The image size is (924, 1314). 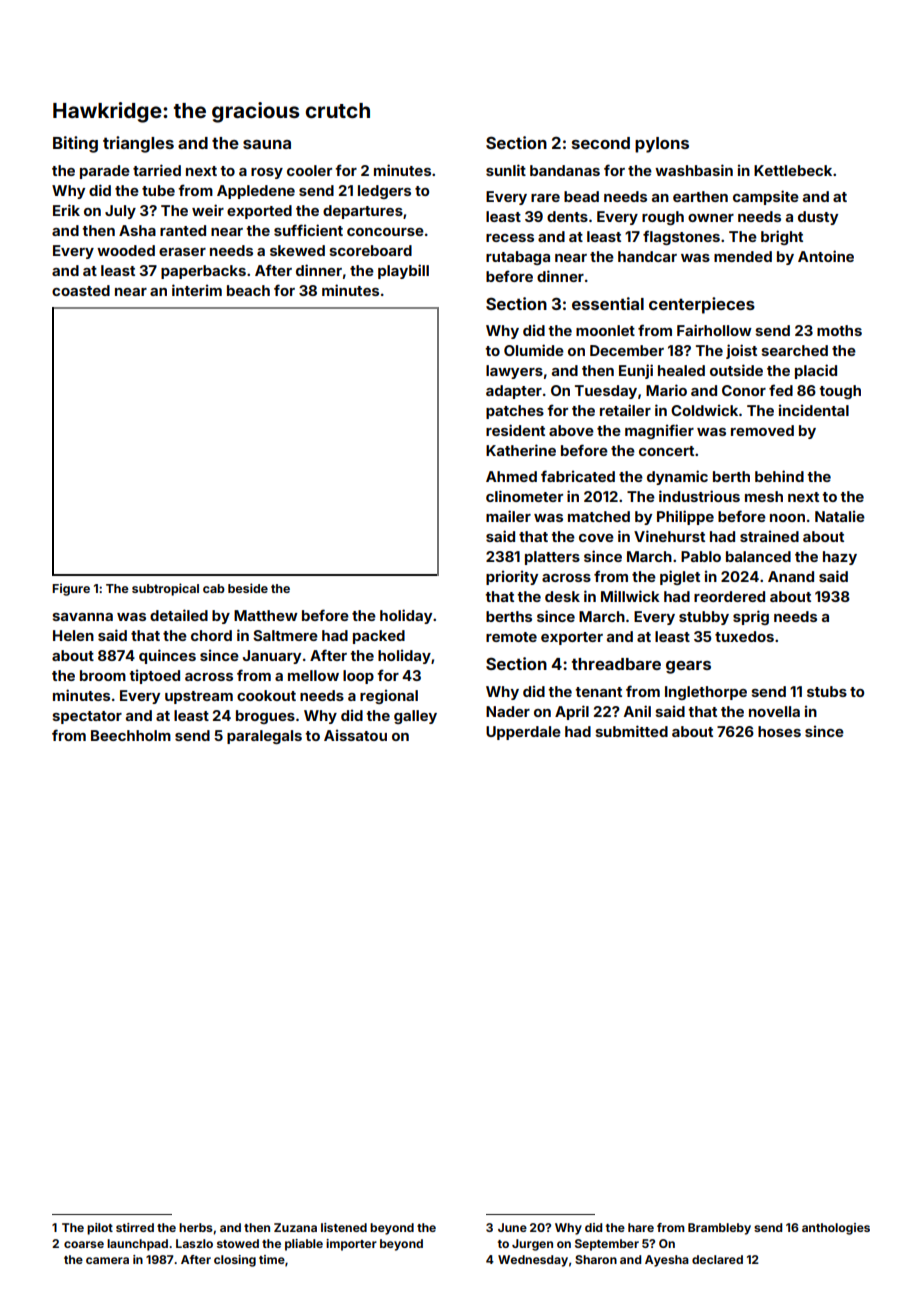 What do you see at coordinates (662, 145) in the document?
I see `pylons` at bounding box center [662, 145].
